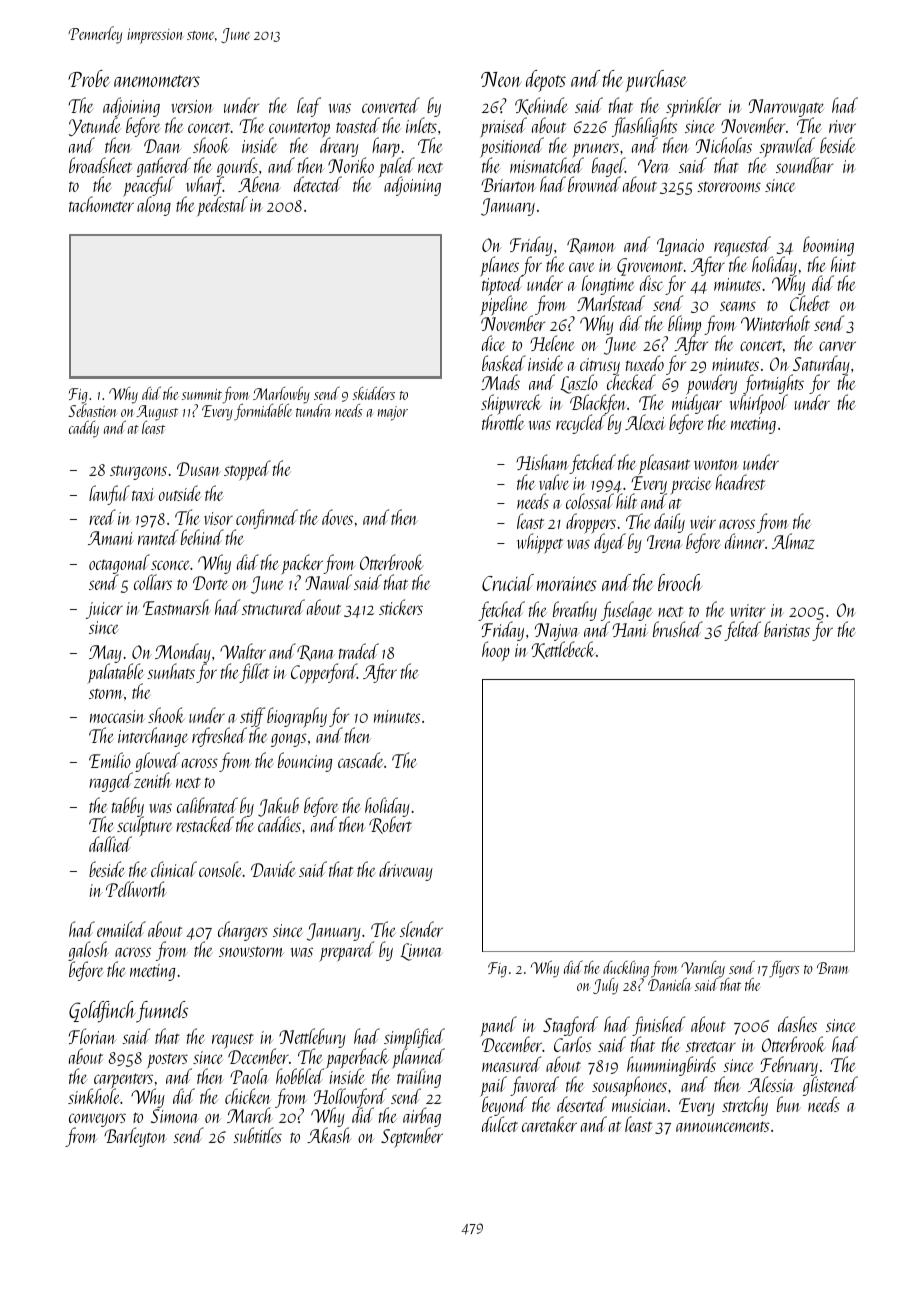 The image size is (924, 1311). I want to click on purchase, so click(656, 81).
